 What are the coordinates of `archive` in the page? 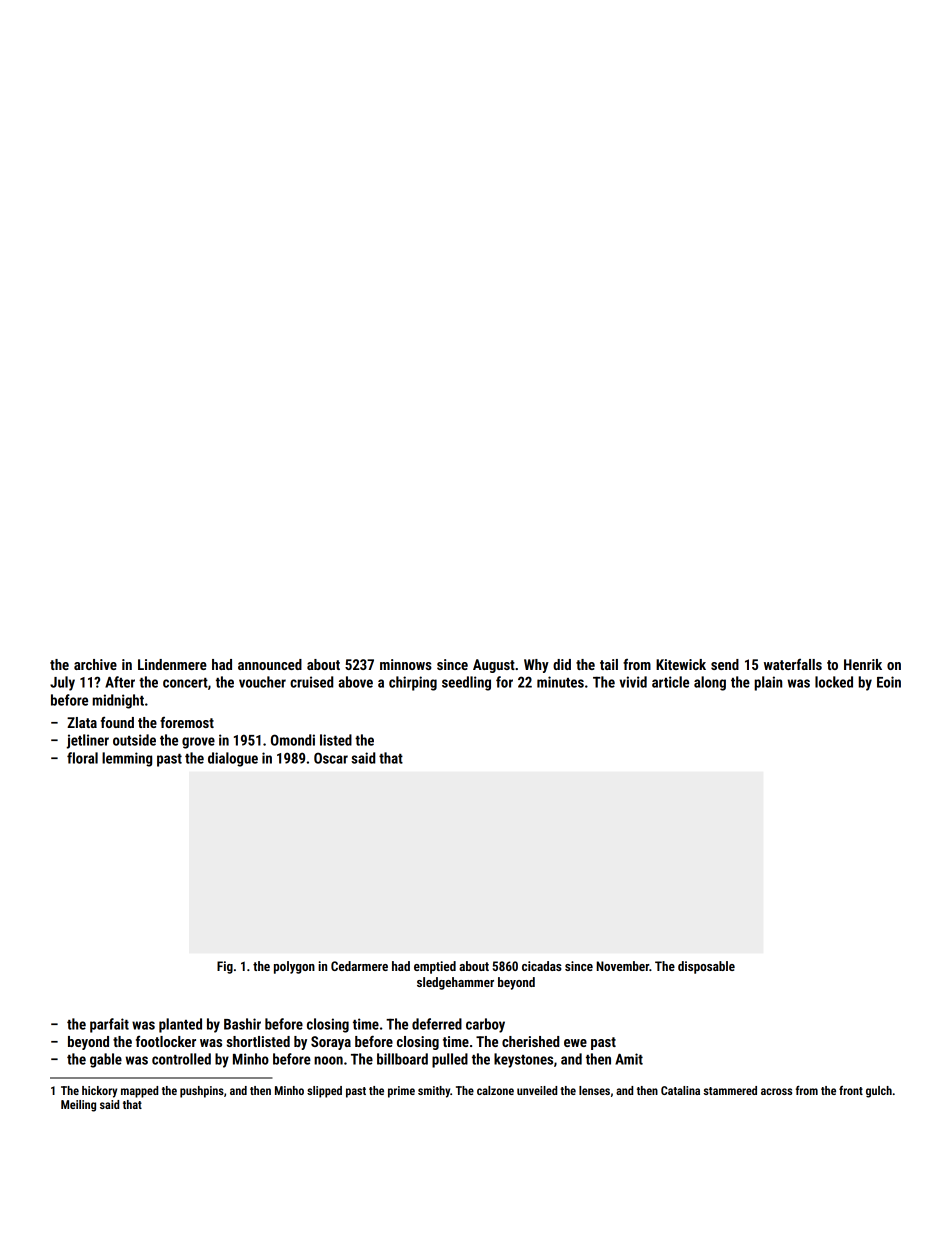 It's located at (95, 664).
